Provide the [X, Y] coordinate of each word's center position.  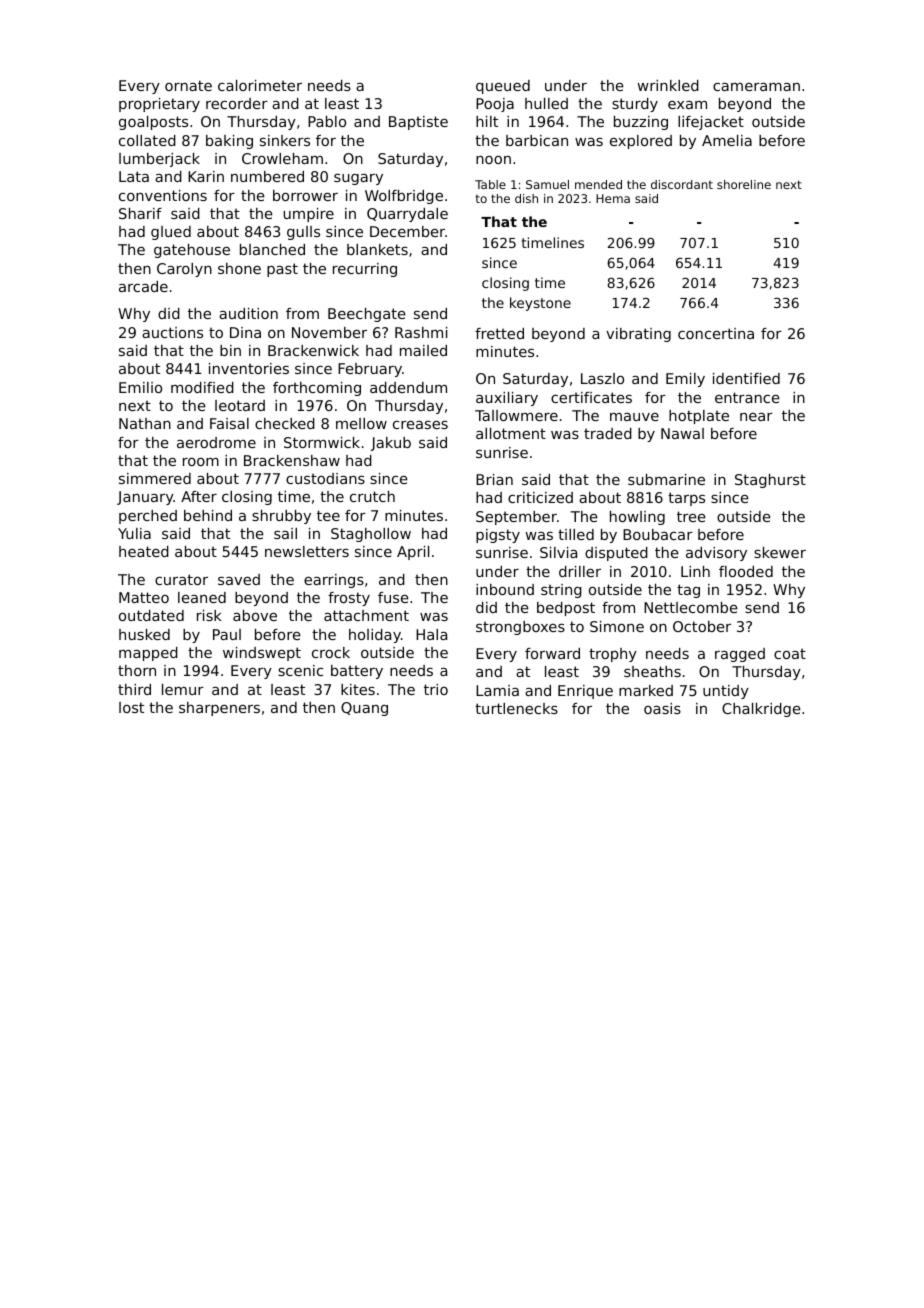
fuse [393, 597]
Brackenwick [313, 350]
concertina [716, 333]
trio [436, 689]
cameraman [756, 87]
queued [503, 87]
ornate [188, 85]
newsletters [307, 551]
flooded [746, 571]
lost [131, 707]
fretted [499, 333]
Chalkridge [761, 710]
